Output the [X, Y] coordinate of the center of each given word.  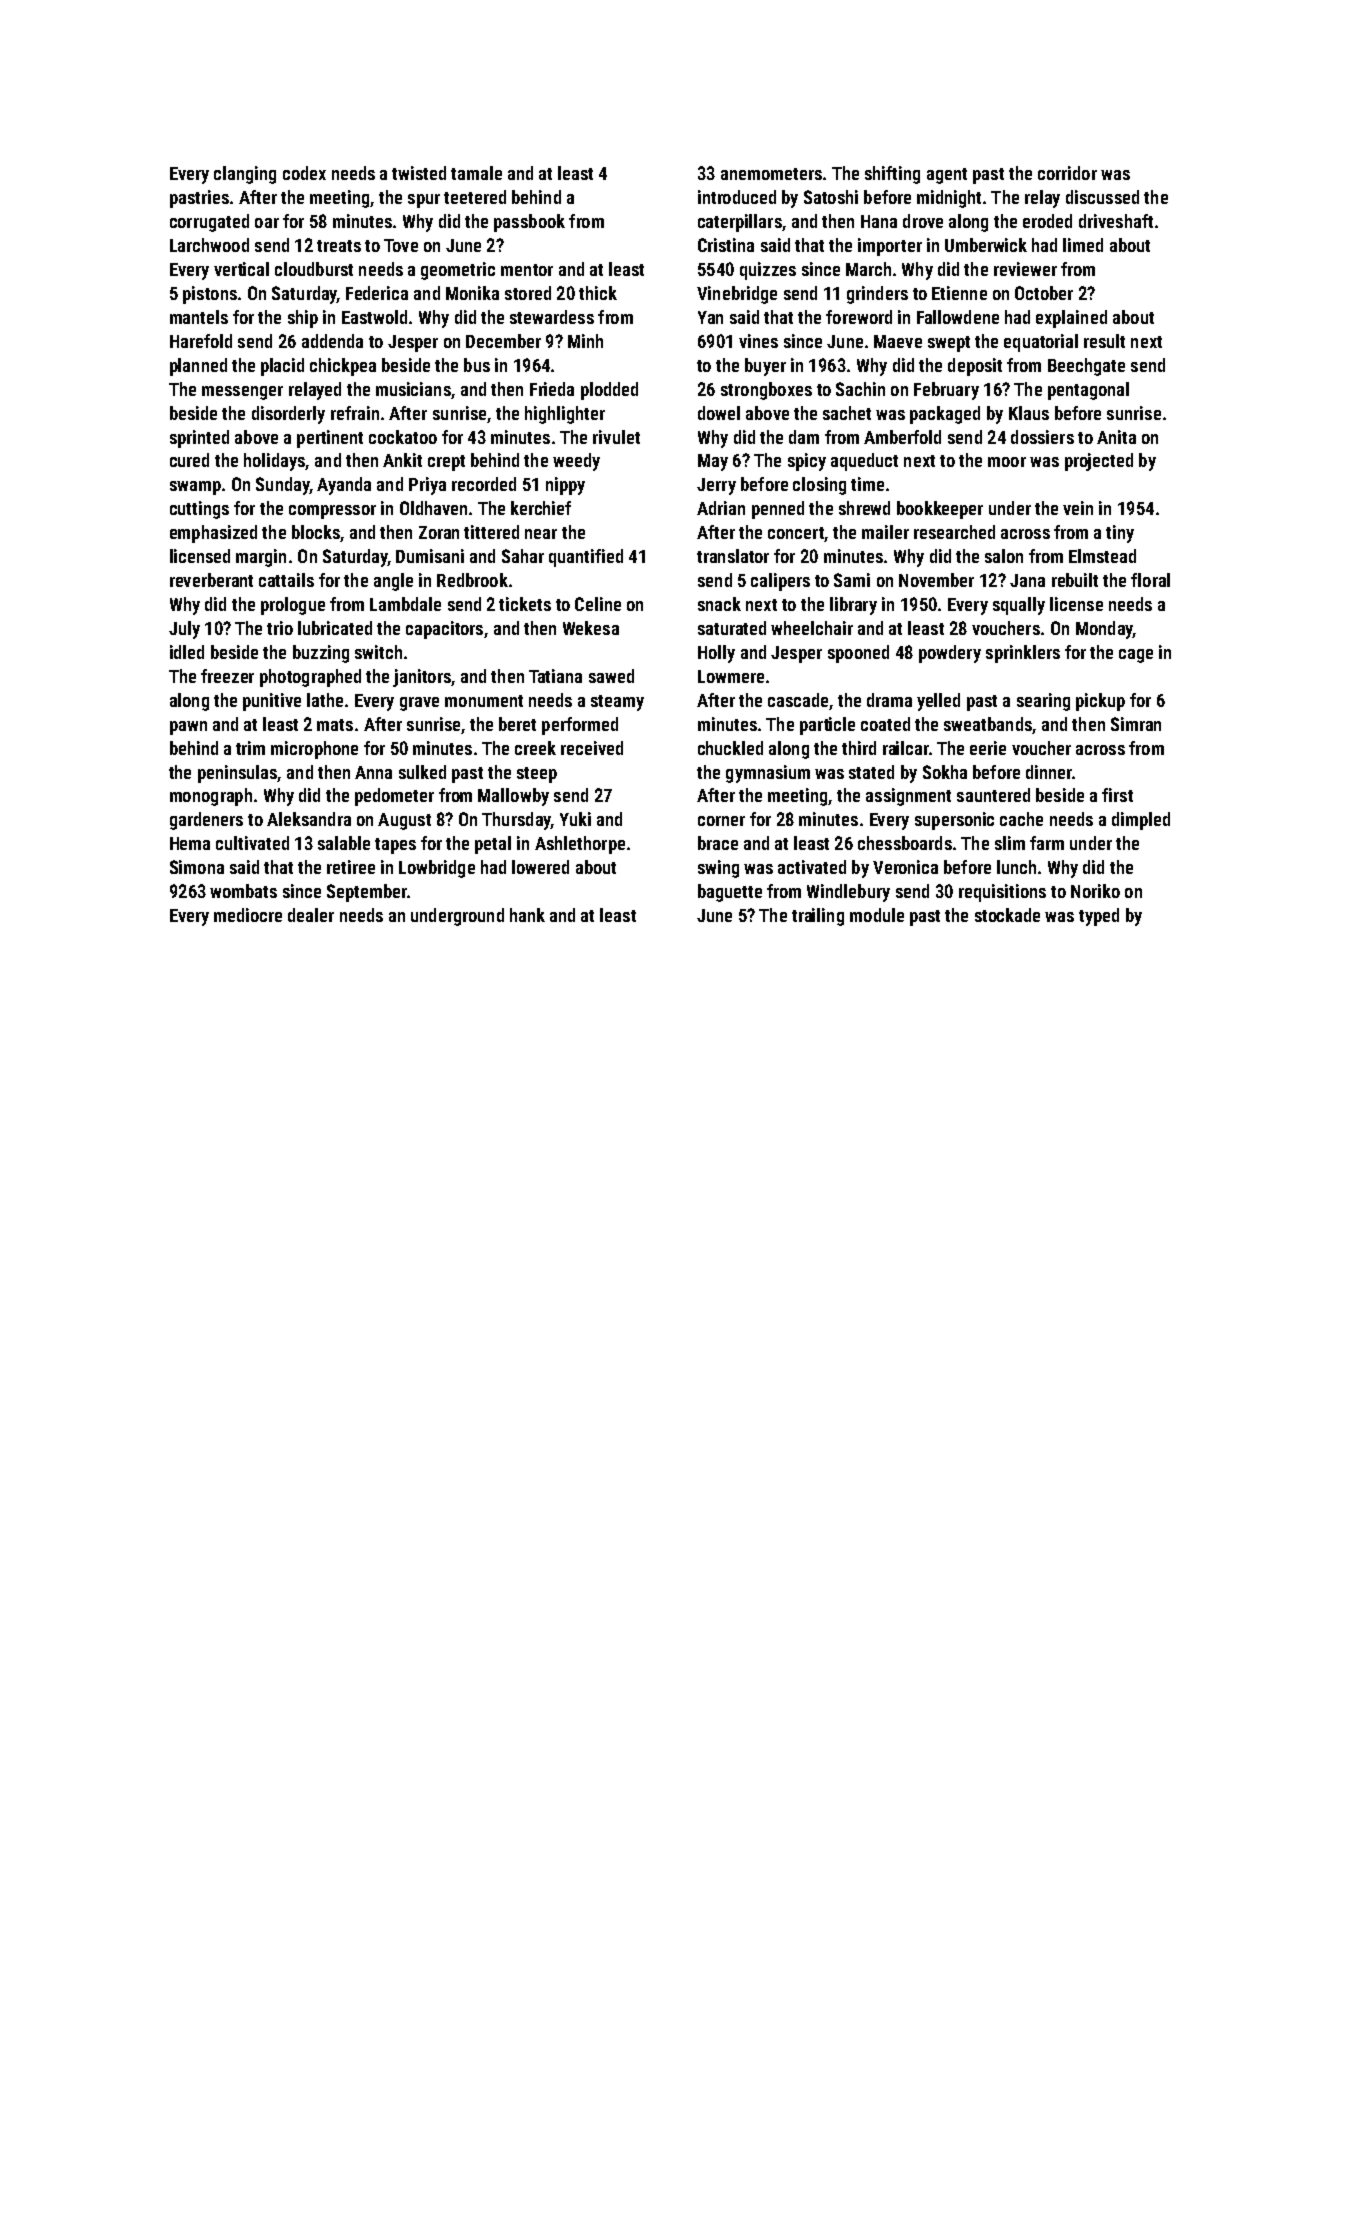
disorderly [288, 415]
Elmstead [1102, 556]
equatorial [1041, 343]
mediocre [248, 915]
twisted [419, 173]
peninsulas [238, 774]
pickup [1100, 702]
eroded [1047, 221]
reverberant [211, 580]
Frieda [552, 389]
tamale [476, 173]
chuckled [730, 748]
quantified [586, 558]
